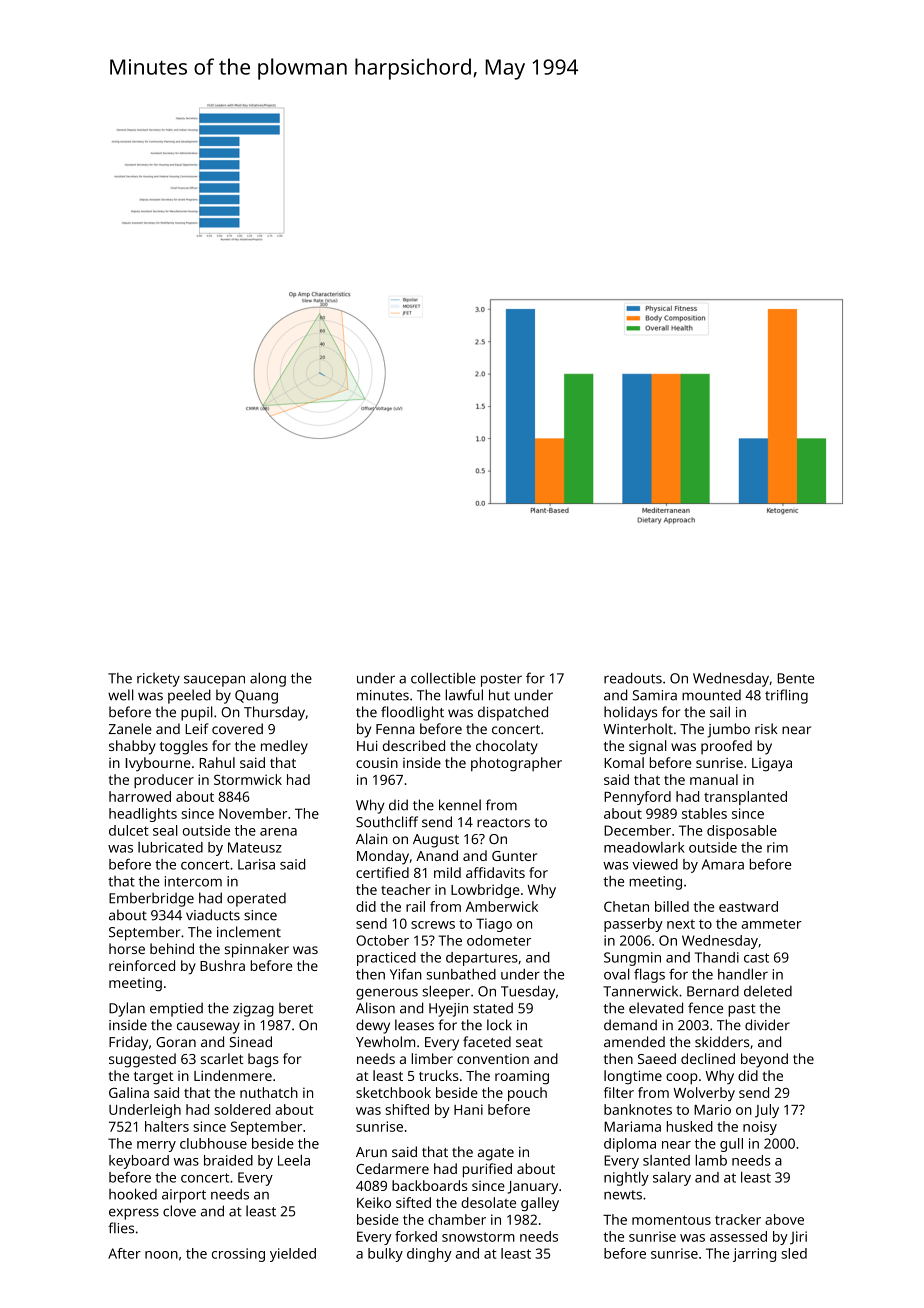 The height and width of the document is (1308, 924). I want to click on crossing, so click(238, 1255).
